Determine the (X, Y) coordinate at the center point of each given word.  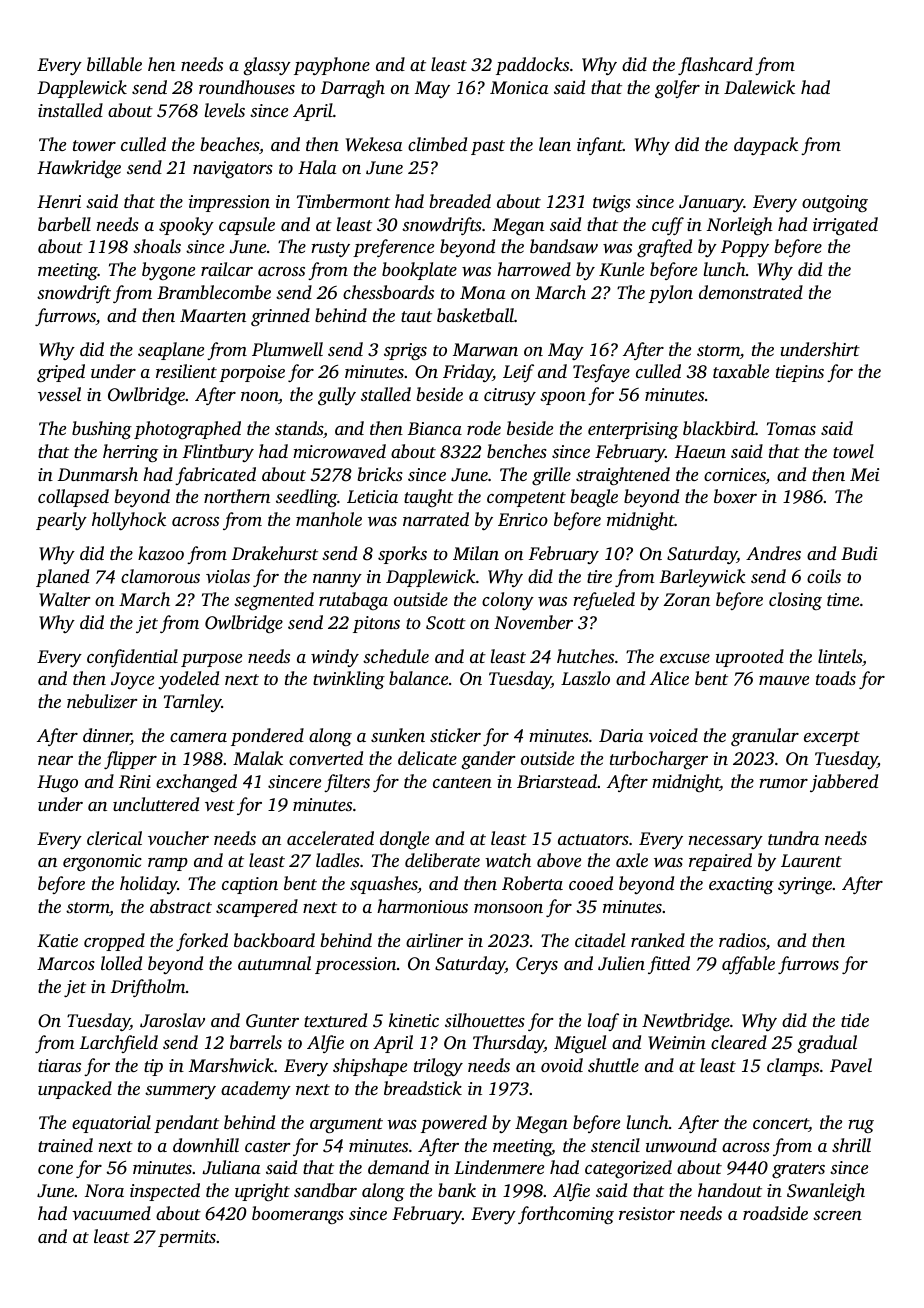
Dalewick (759, 87)
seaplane (171, 351)
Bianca (435, 428)
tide (855, 1020)
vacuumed (111, 1213)
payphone (332, 66)
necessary (726, 842)
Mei (864, 474)
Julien (621, 963)
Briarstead (557, 781)
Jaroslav (172, 1020)
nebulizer (102, 701)
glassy (267, 66)
